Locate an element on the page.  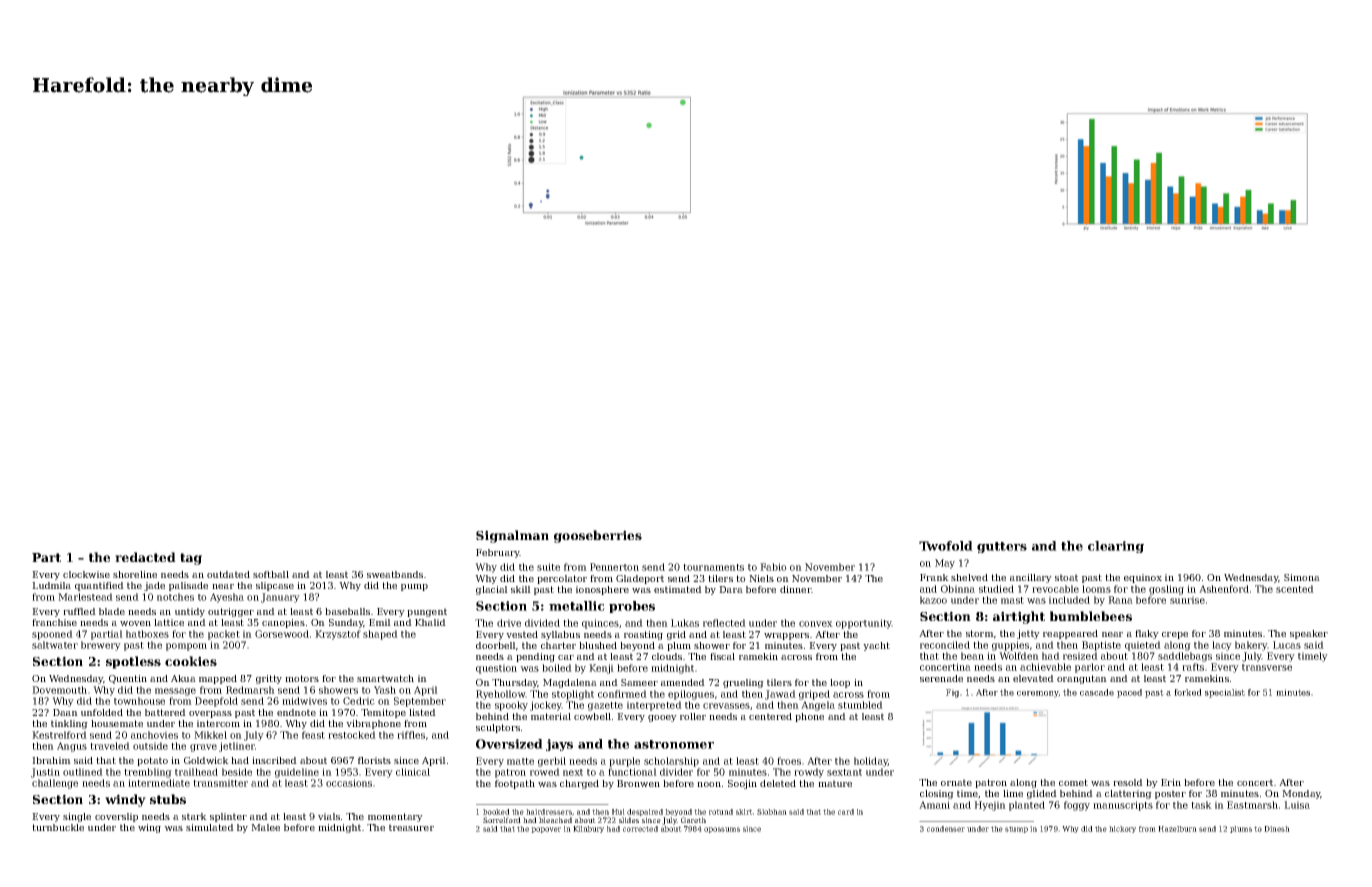
matte is located at coordinates (520, 761).
